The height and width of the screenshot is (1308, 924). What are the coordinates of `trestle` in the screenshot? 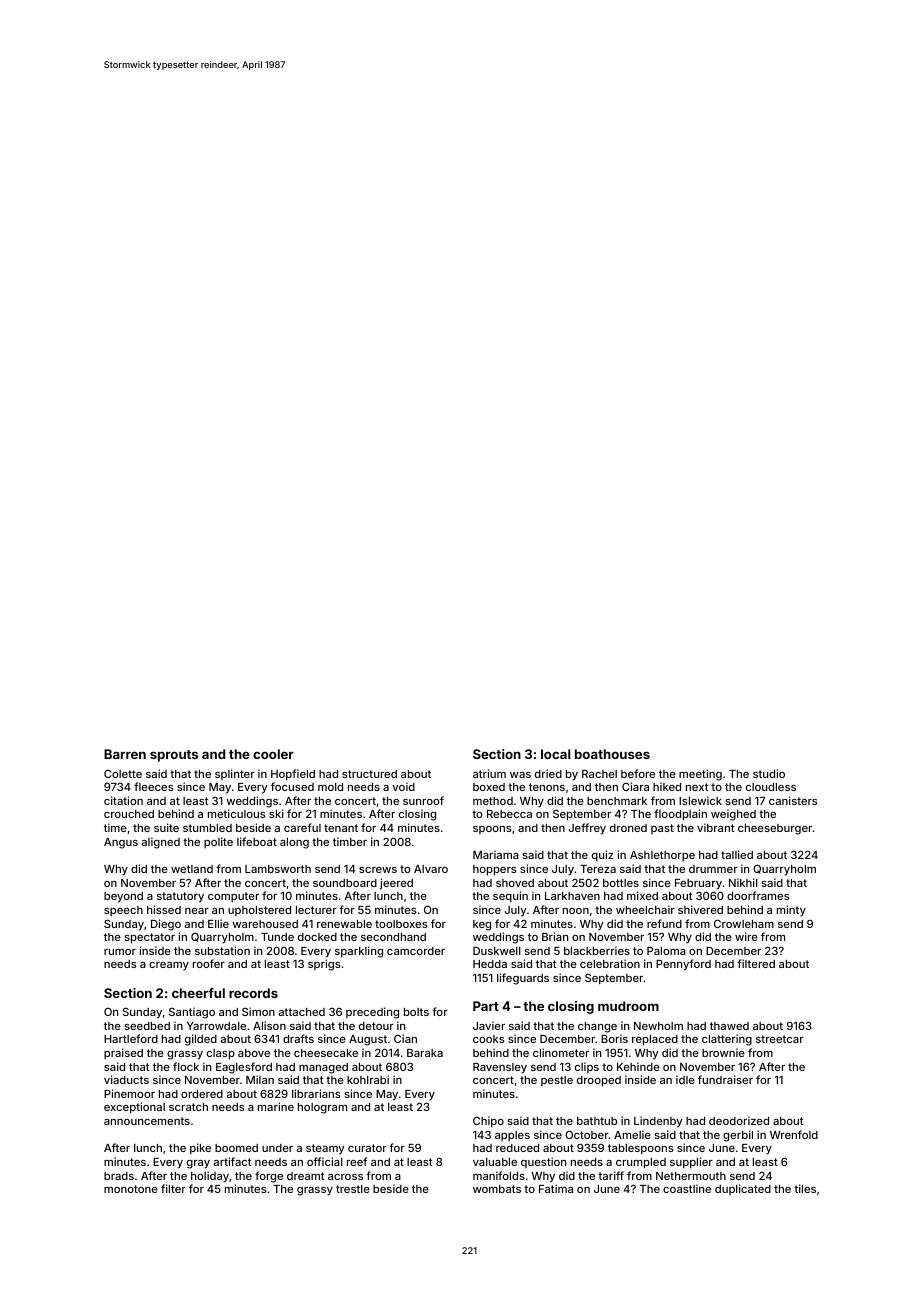 It's located at (353, 1189).
